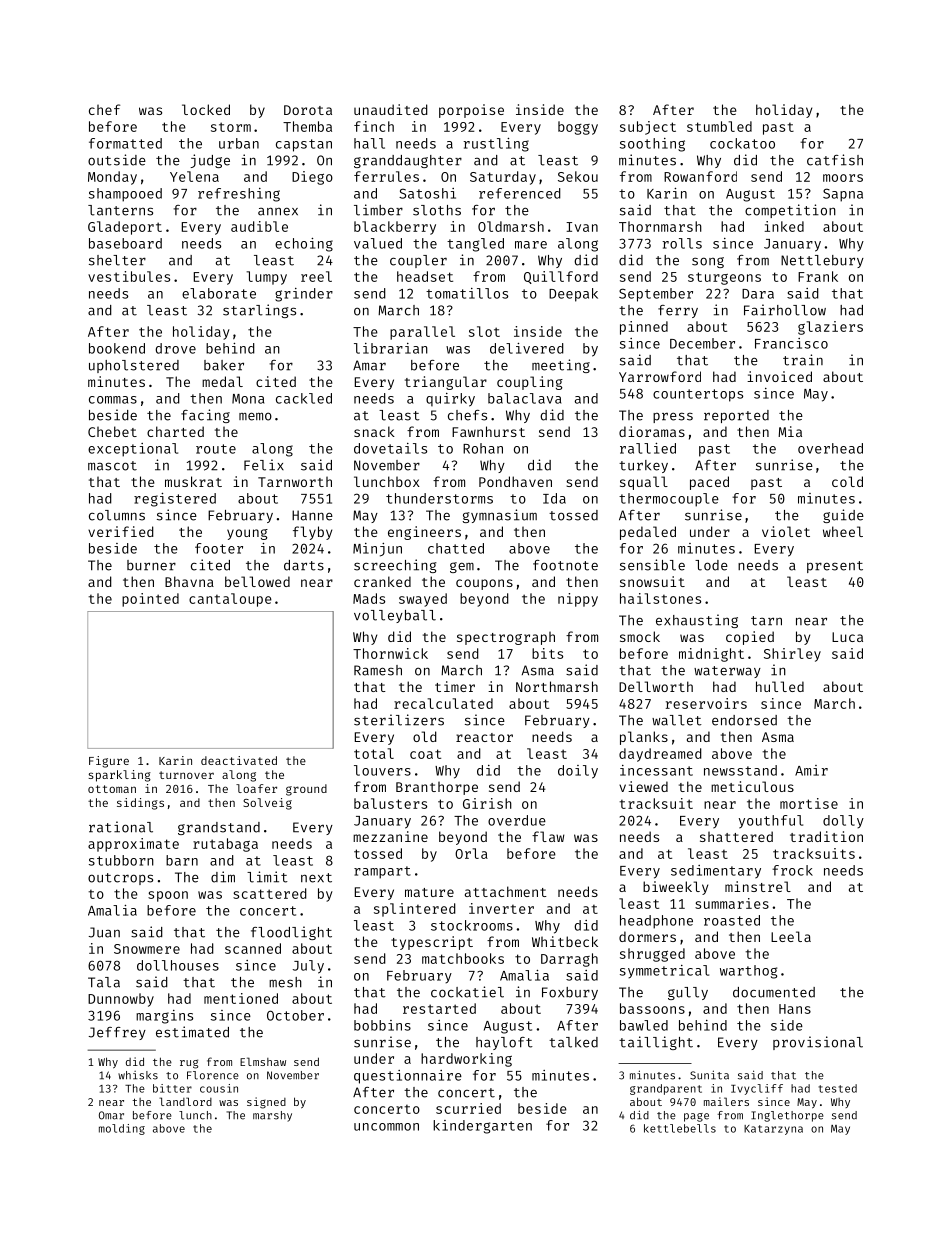  I want to click on mascot, so click(112, 466).
